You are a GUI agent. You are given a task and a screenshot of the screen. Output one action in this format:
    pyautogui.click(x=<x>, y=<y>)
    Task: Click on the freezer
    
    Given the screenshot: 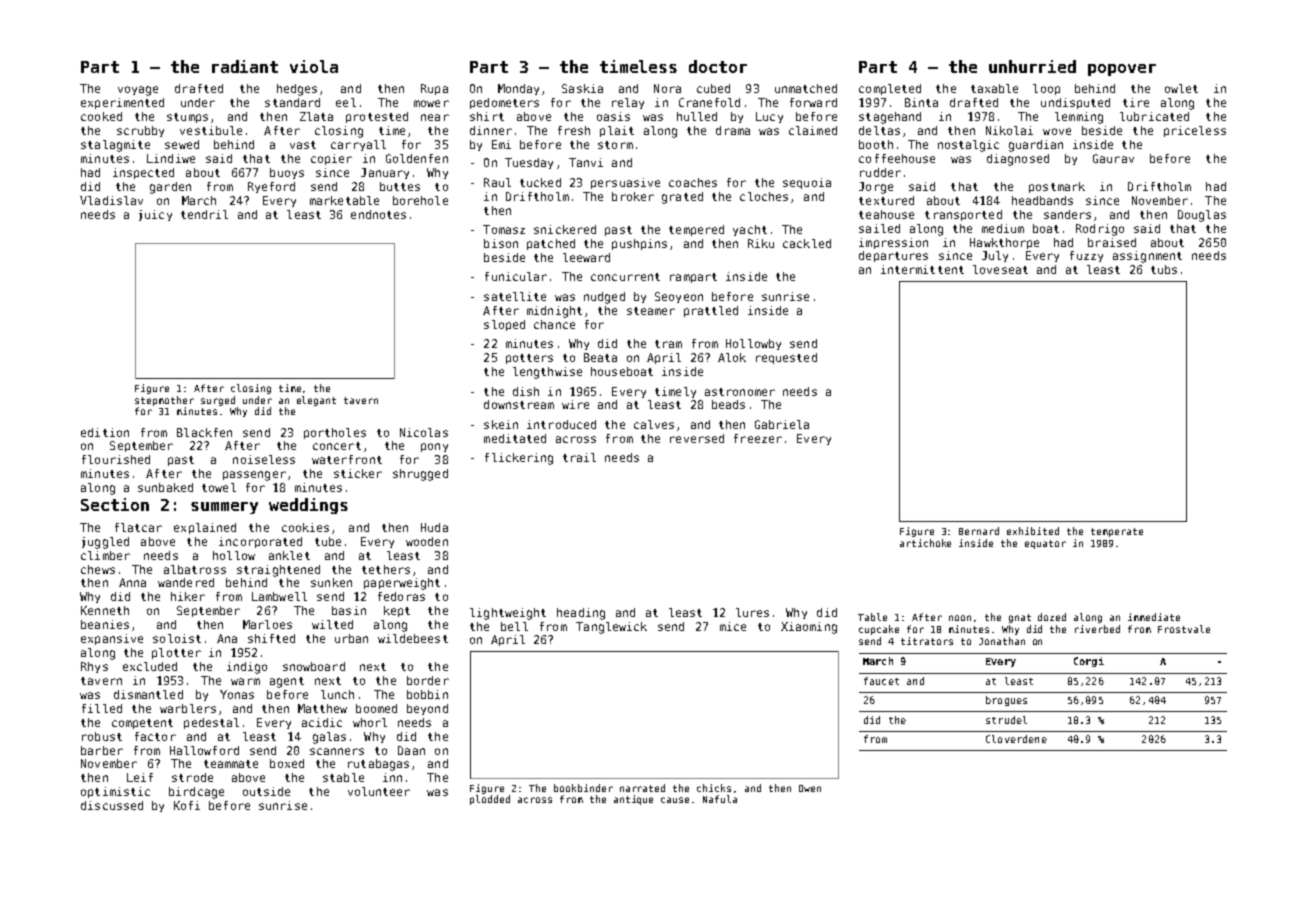 What is the action you would take?
    pyautogui.click(x=758, y=438)
